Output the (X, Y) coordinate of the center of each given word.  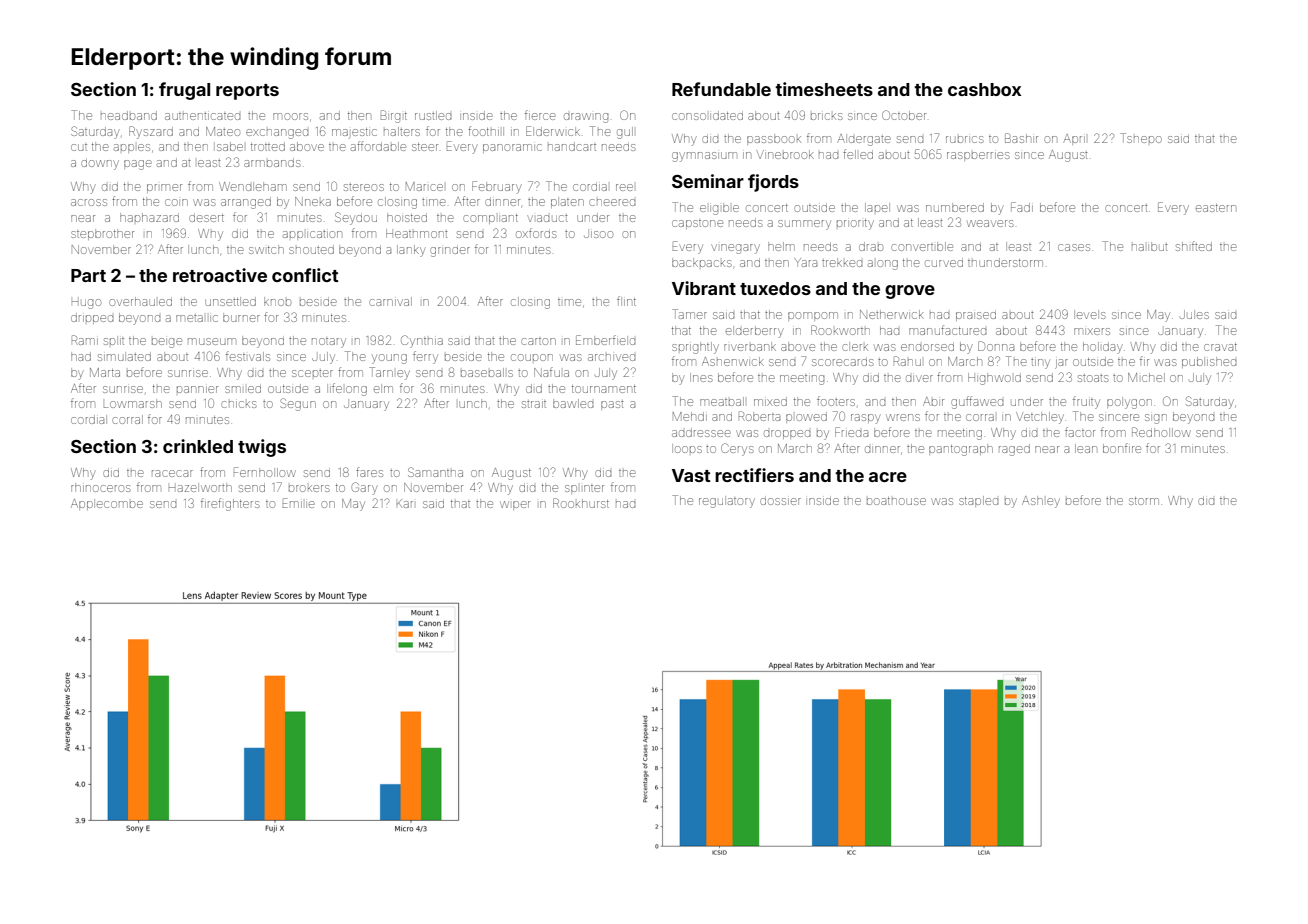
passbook (774, 139)
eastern (1216, 208)
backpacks (702, 262)
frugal (184, 91)
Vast (691, 475)
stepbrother (102, 234)
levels (1090, 314)
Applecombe (107, 504)
